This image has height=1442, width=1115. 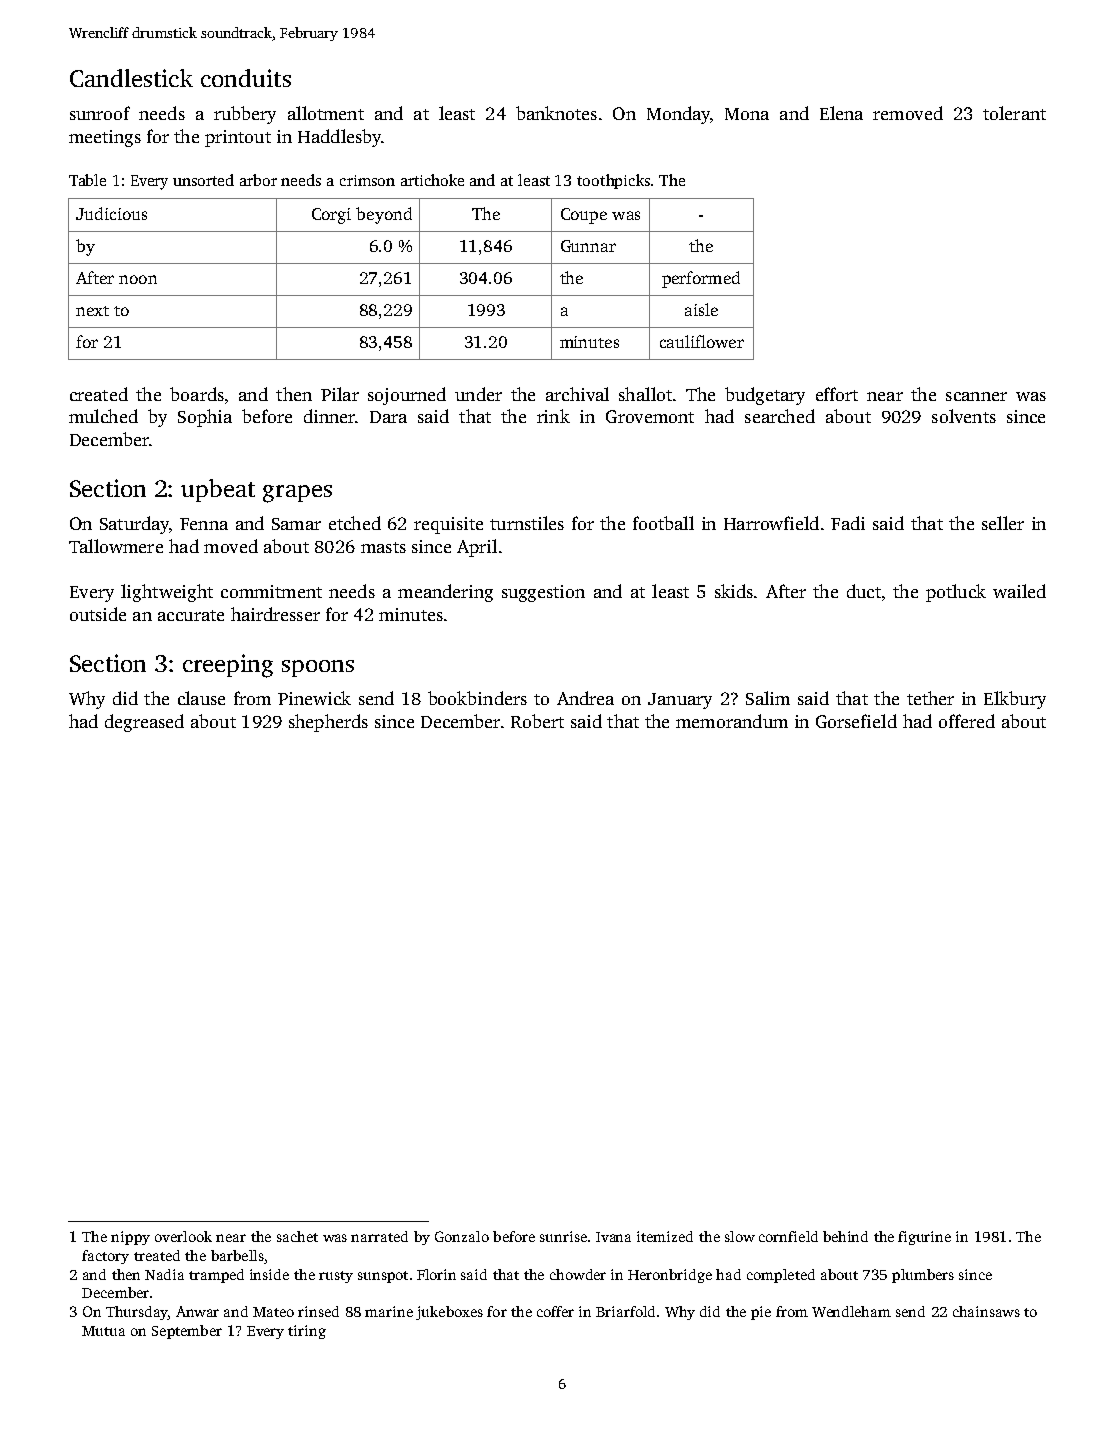 What do you see at coordinates (384, 215) in the image?
I see `beyond` at bounding box center [384, 215].
